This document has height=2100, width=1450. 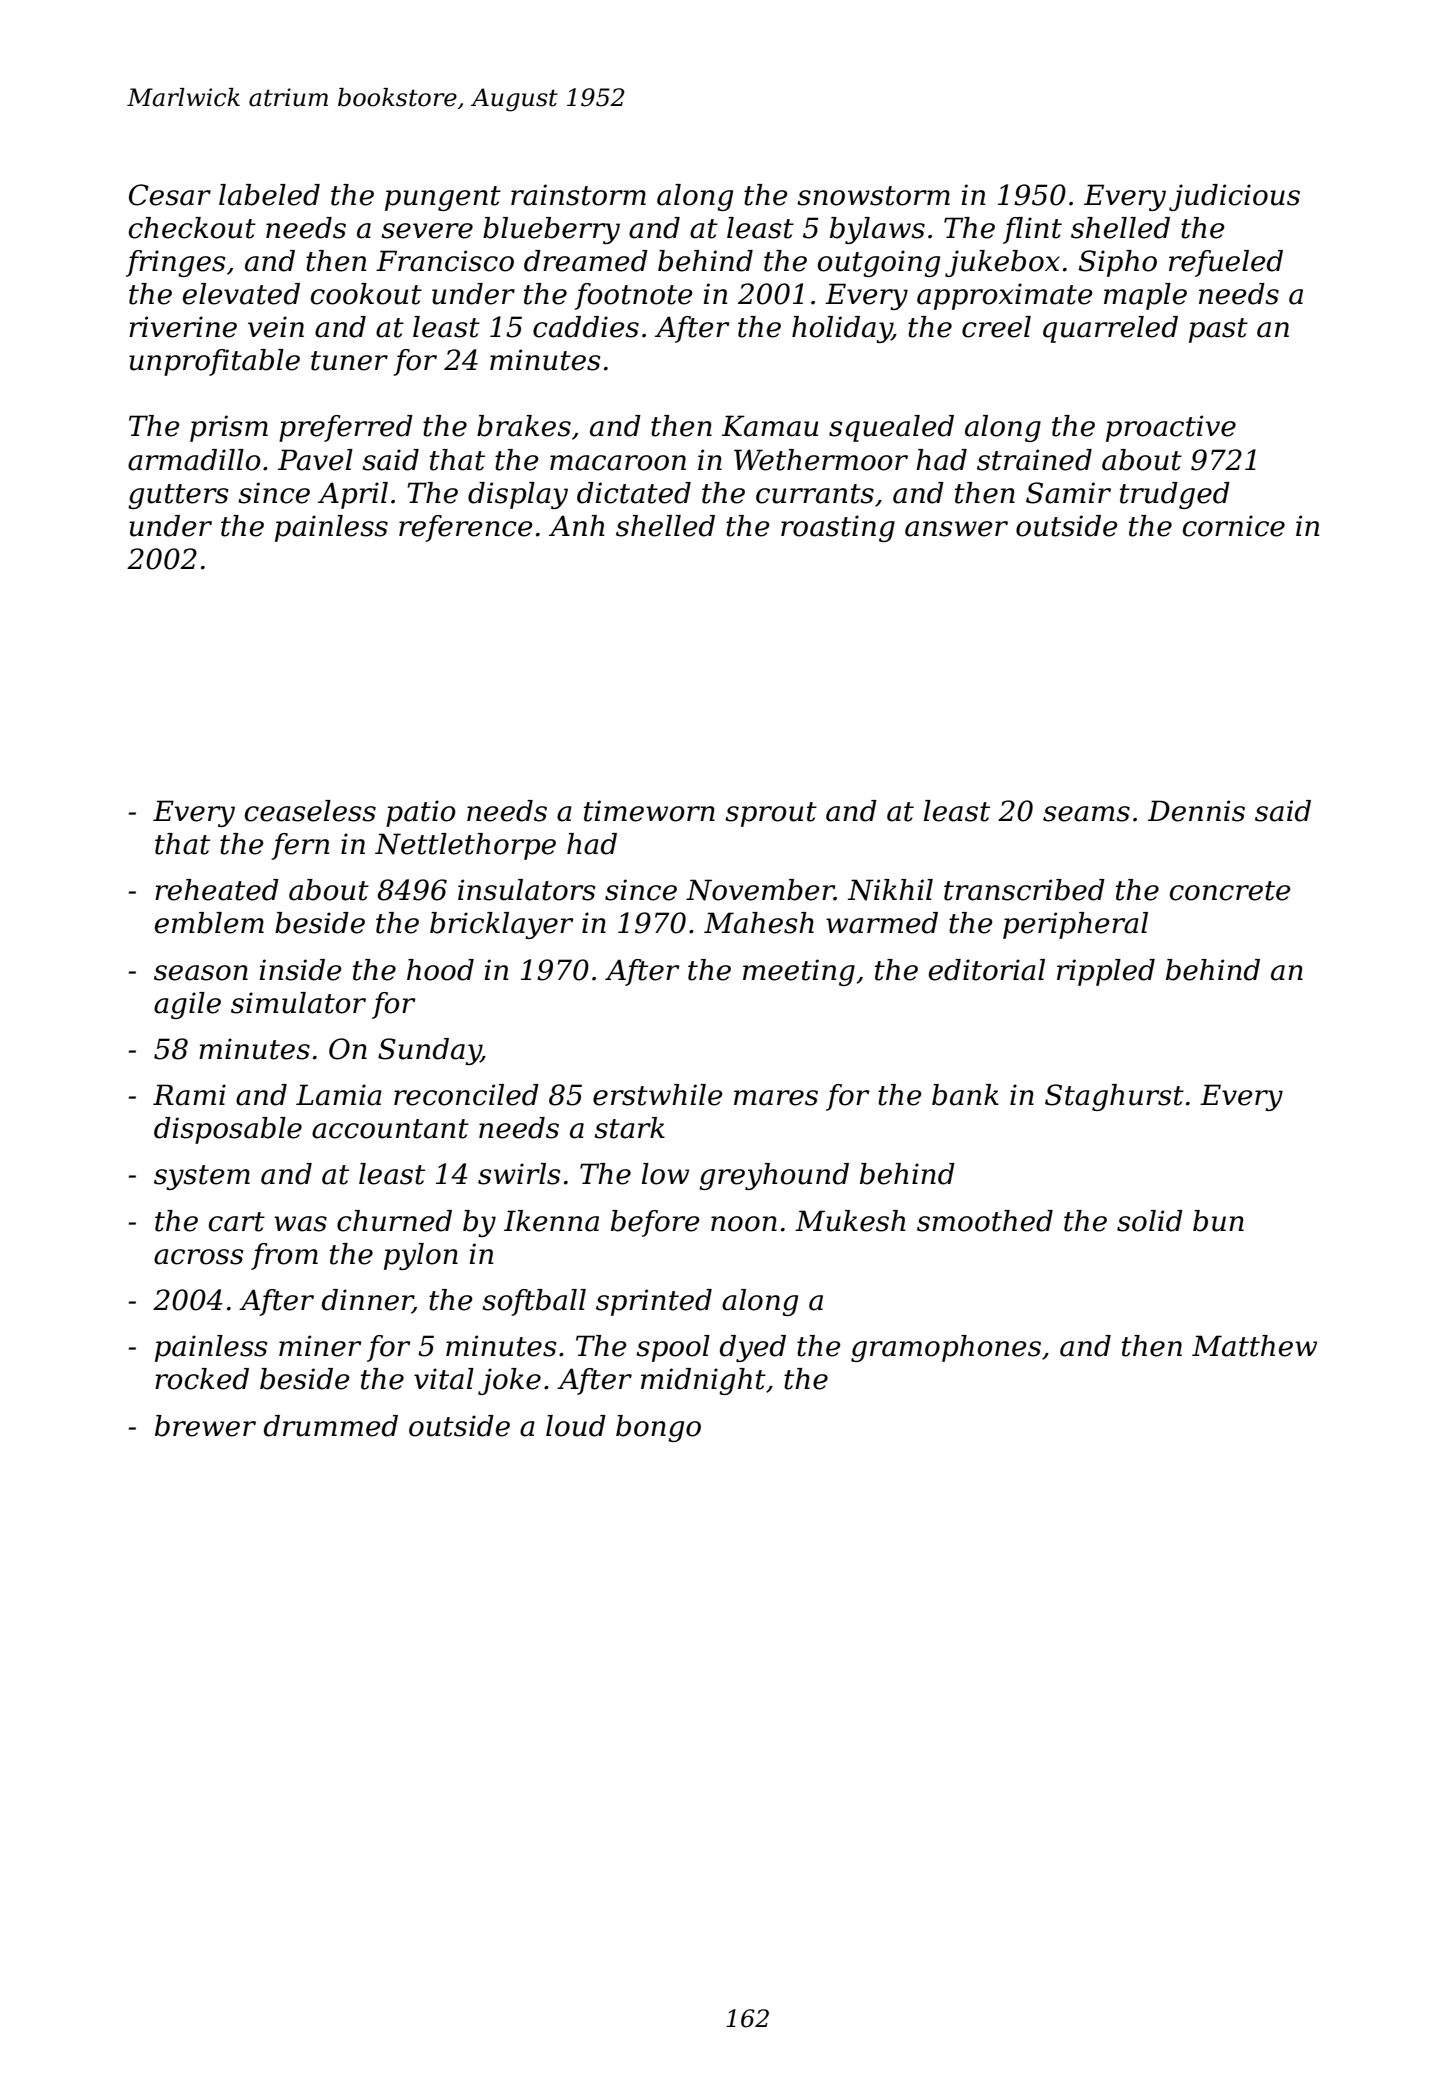 I want to click on ceaseless, so click(x=310, y=811).
